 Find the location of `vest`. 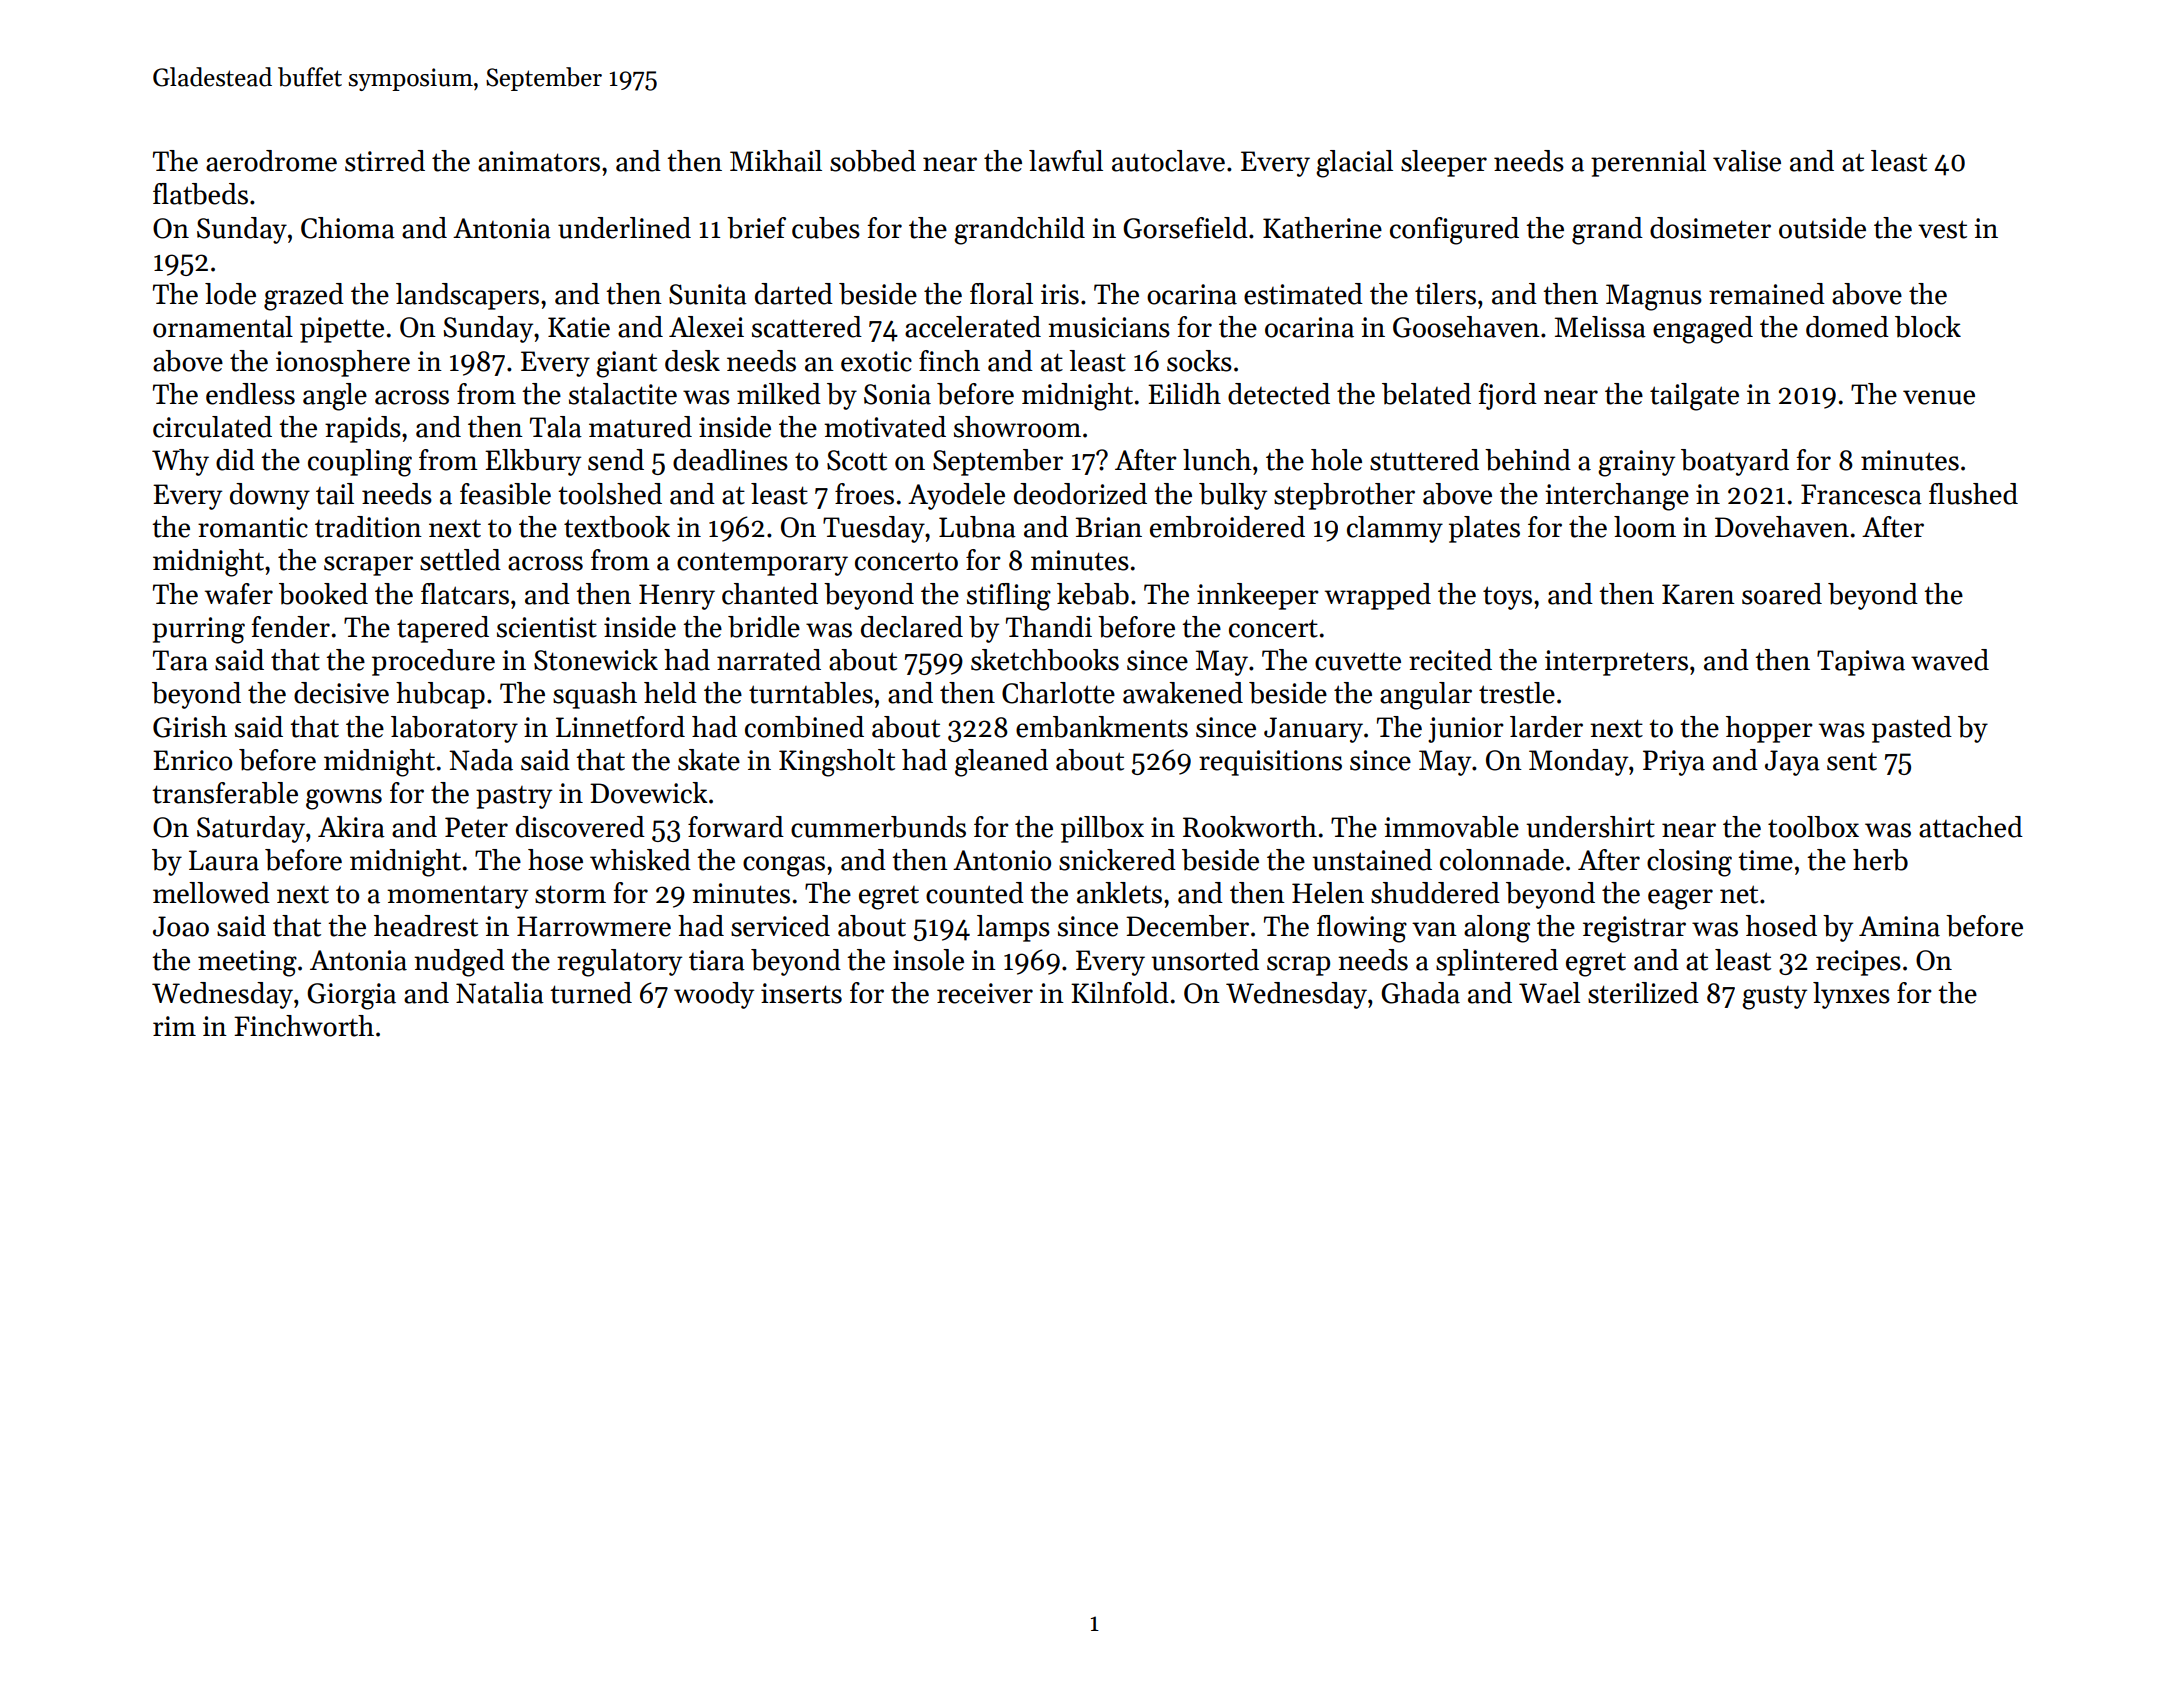

vest is located at coordinates (1942, 229).
